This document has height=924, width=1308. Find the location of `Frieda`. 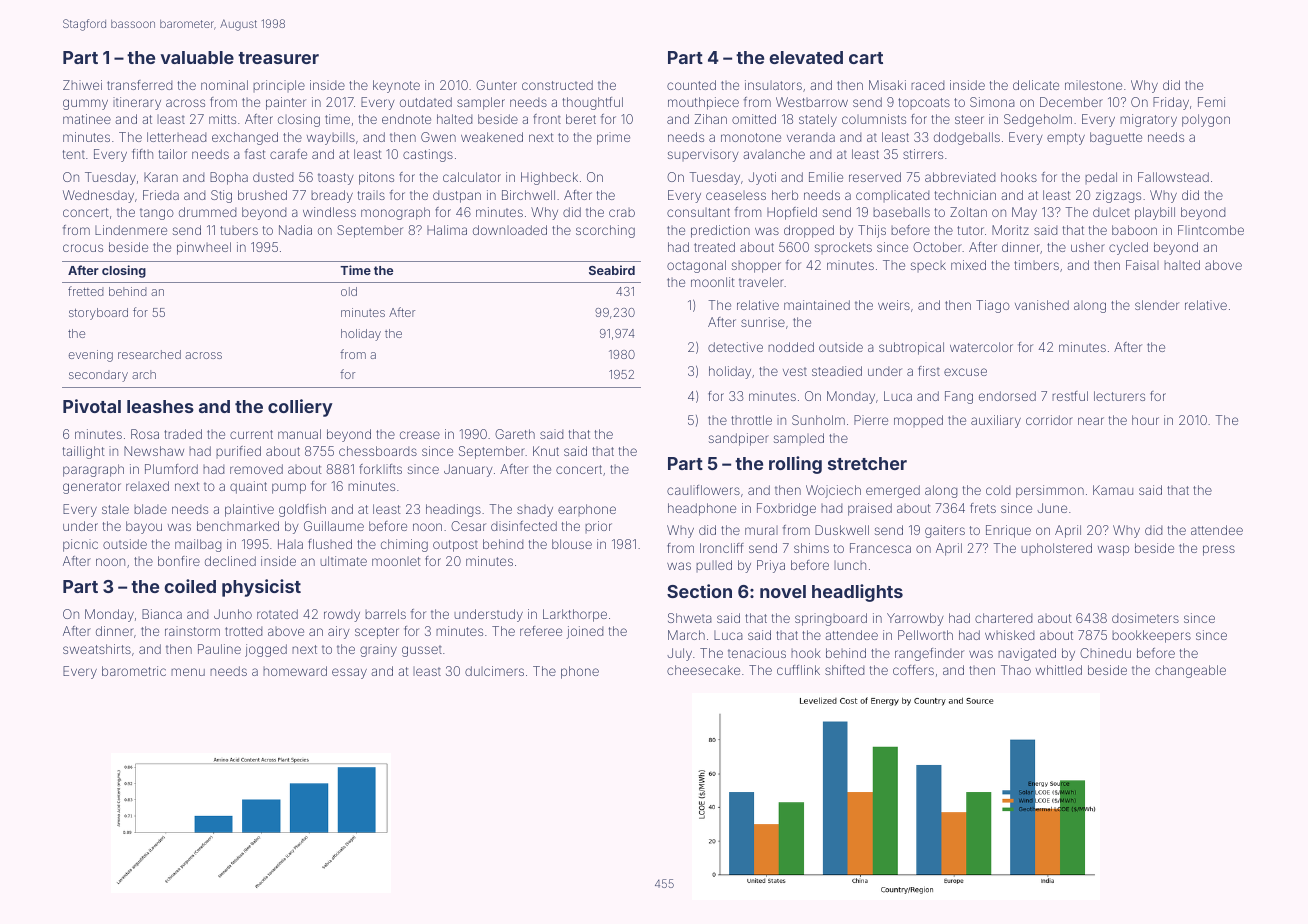

Frieda is located at coordinates (161, 195).
